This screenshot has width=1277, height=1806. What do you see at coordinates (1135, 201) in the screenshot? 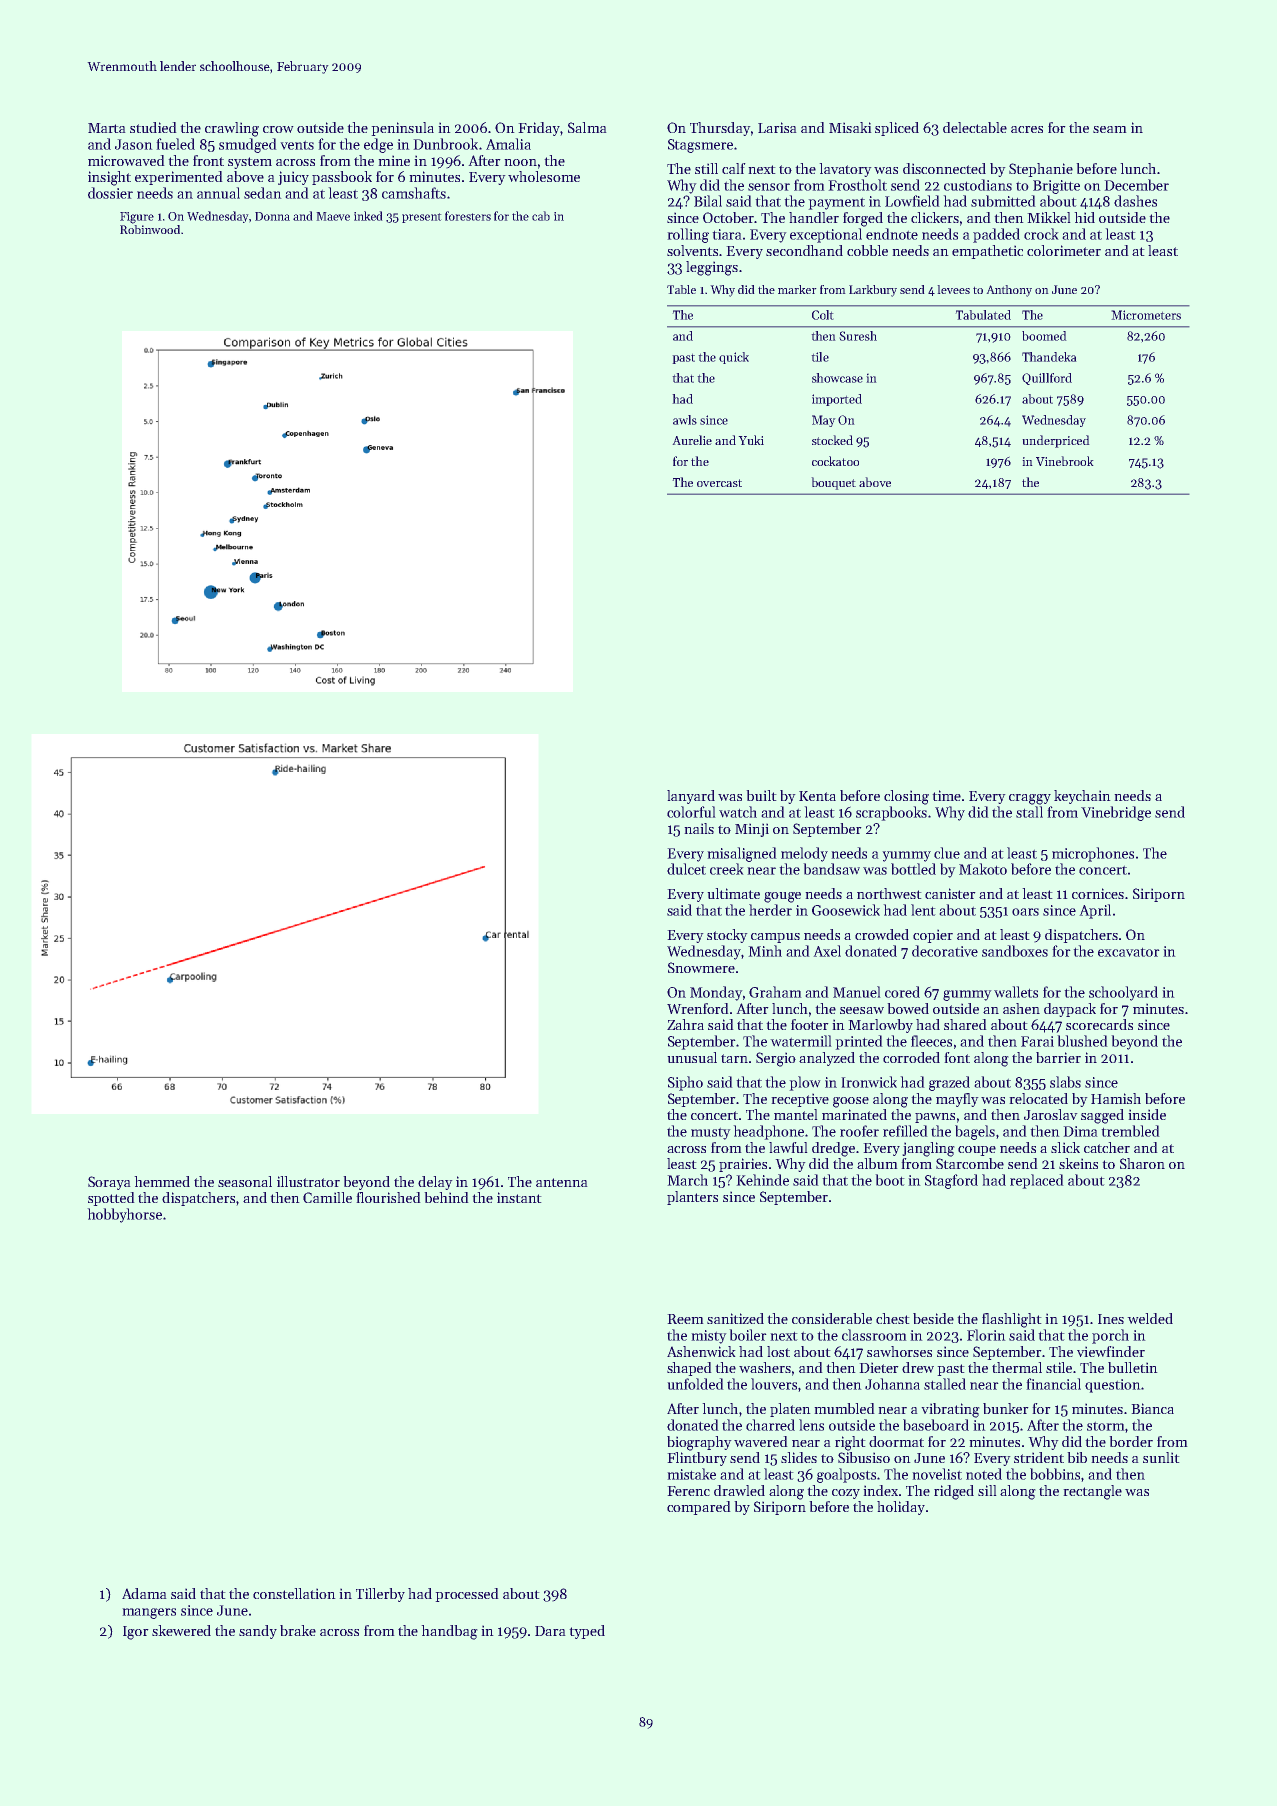
I see `dashes` at bounding box center [1135, 201].
